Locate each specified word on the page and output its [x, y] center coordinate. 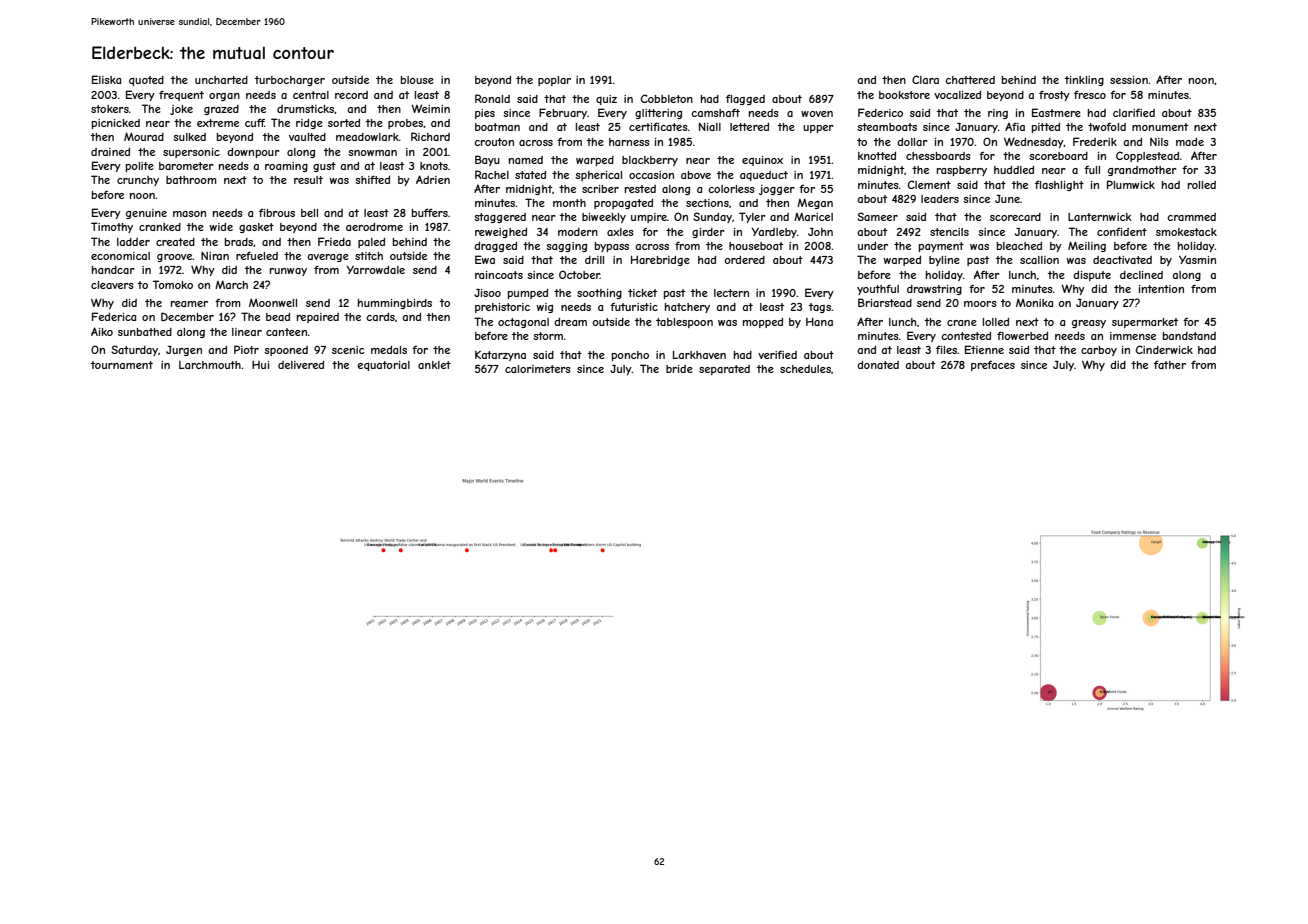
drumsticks [306, 109]
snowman [372, 153]
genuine [146, 214]
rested [640, 189]
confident [1122, 231]
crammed [1191, 217]
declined [1141, 275]
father [1170, 364]
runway [288, 272]
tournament [122, 365]
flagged [745, 99]
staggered [500, 218]
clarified [1134, 113]
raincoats [499, 275]
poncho [630, 356]
